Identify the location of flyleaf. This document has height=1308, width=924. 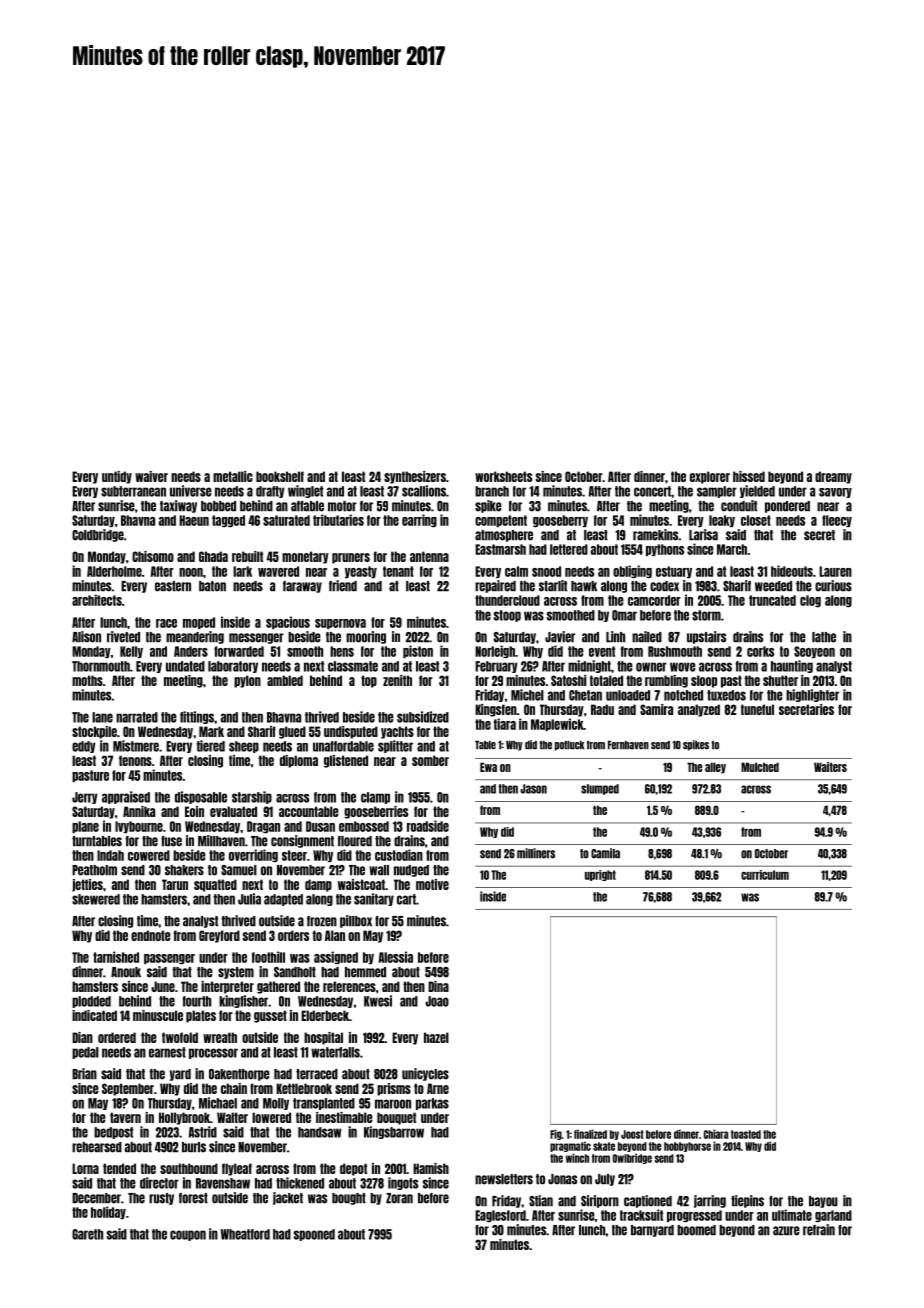
(237, 1169).
